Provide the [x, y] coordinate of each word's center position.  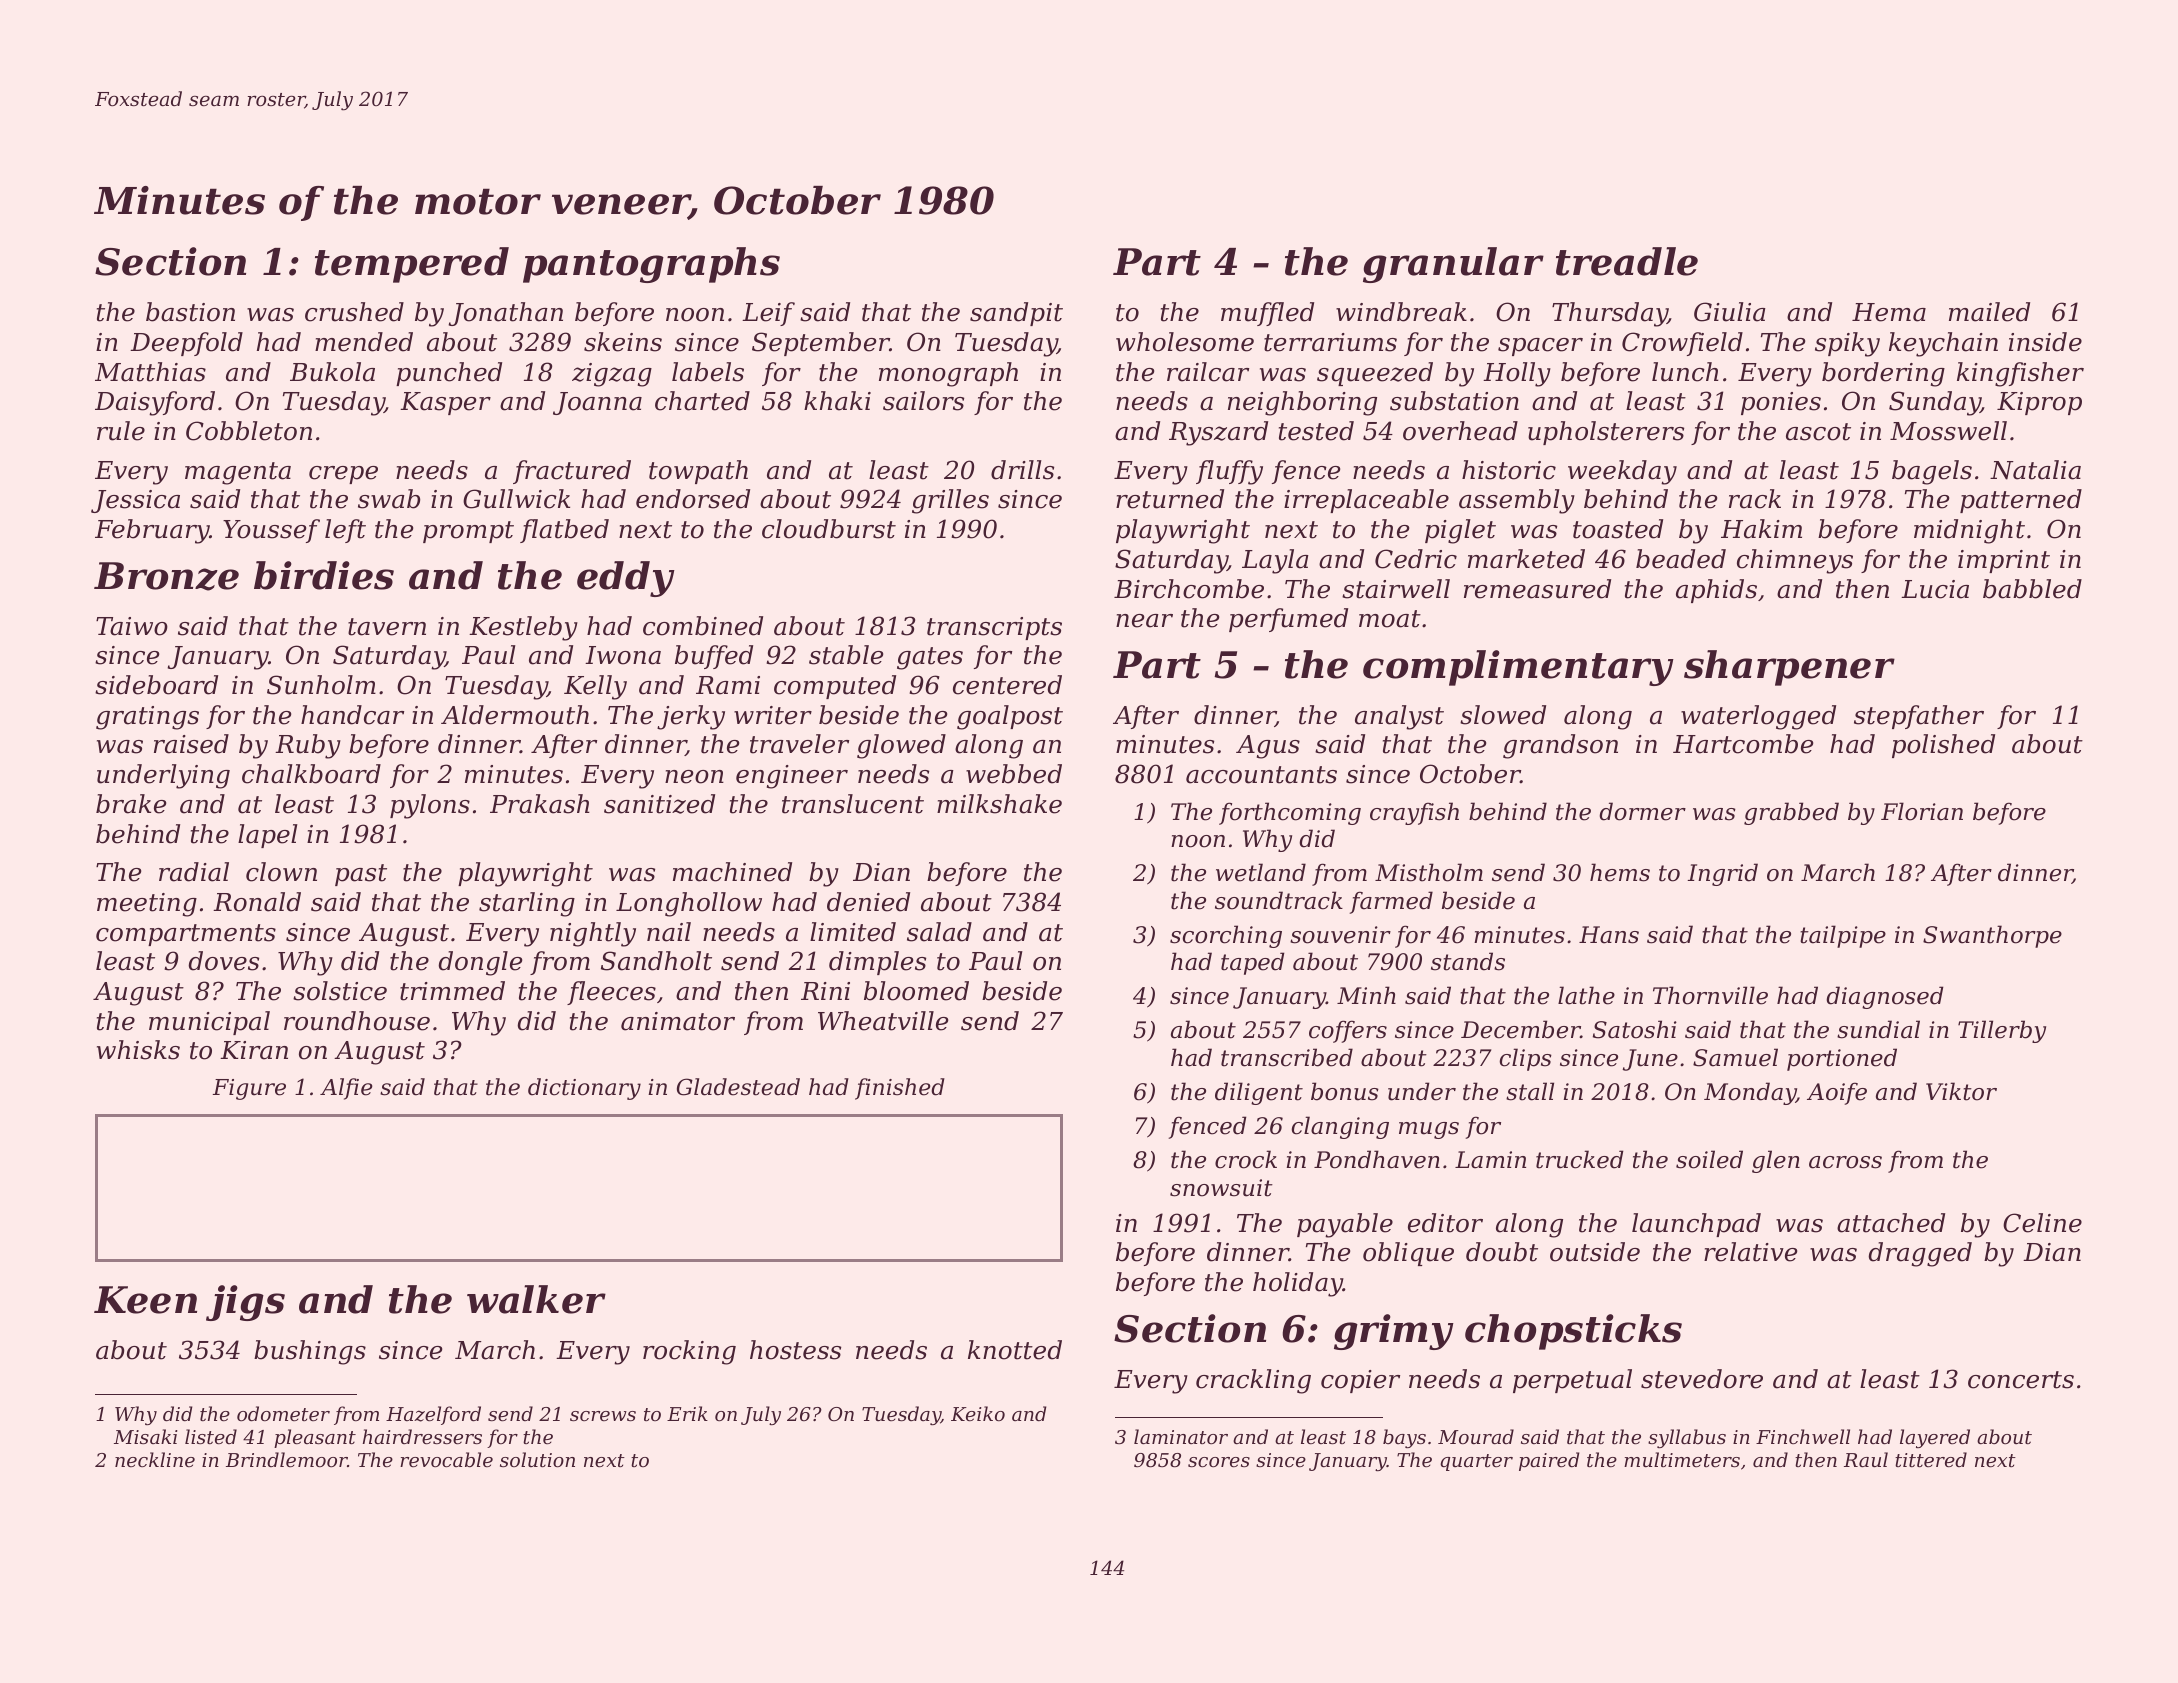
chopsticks [1573, 1332]
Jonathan [505, 314]
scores [1219, 1462]
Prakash [540, 804]
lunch [1685, 372]
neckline [155, 1459]
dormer [1642, 811]
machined [732, 872]
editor [1445, 1223]
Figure [249, 1089]
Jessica [135, 501]
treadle [1627, 261]
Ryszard [1218, 433]
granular [1453, 265]
